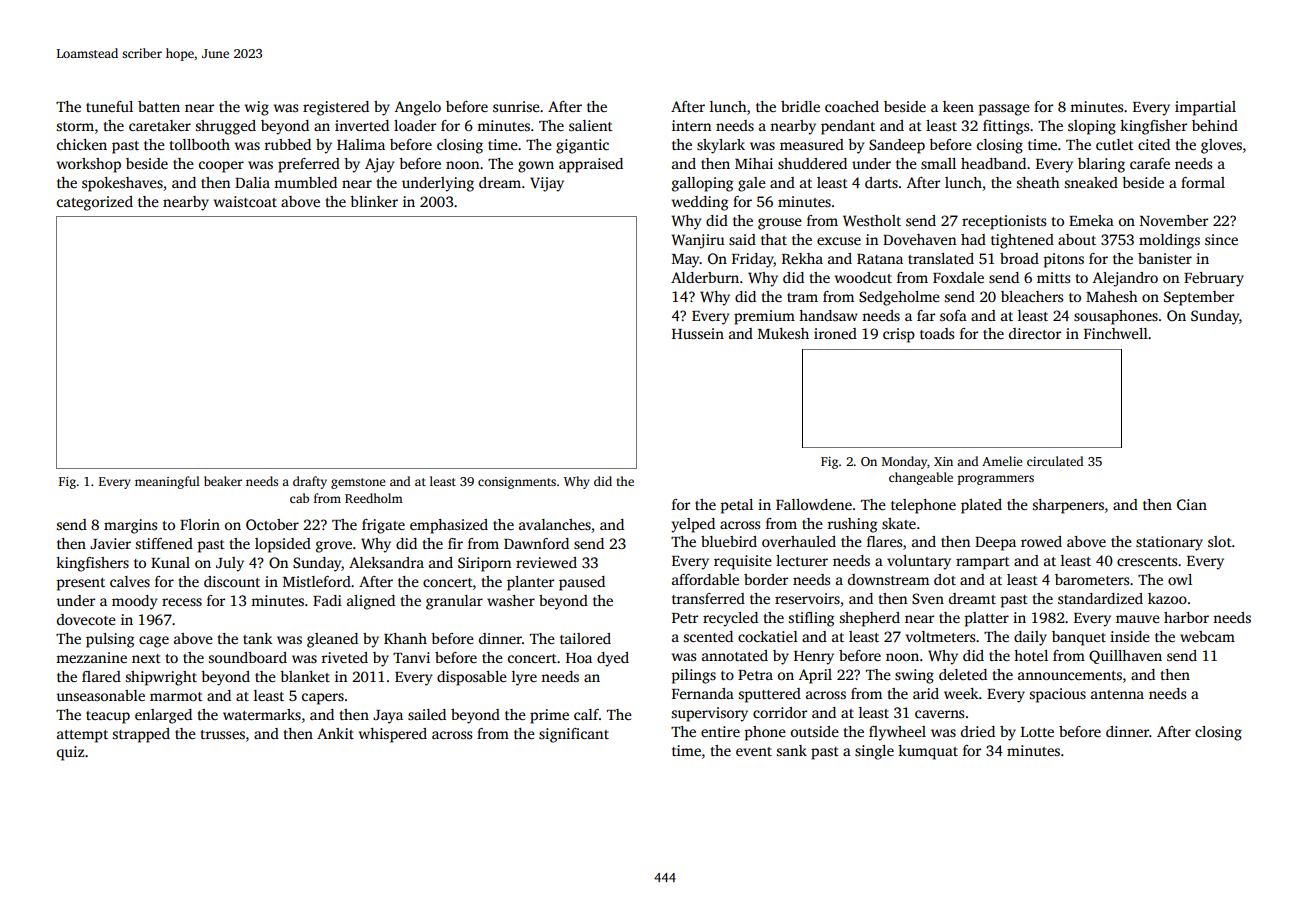 The height and width of the document is (924, 1308). I want to click on antenna, so click(1117, 694).
